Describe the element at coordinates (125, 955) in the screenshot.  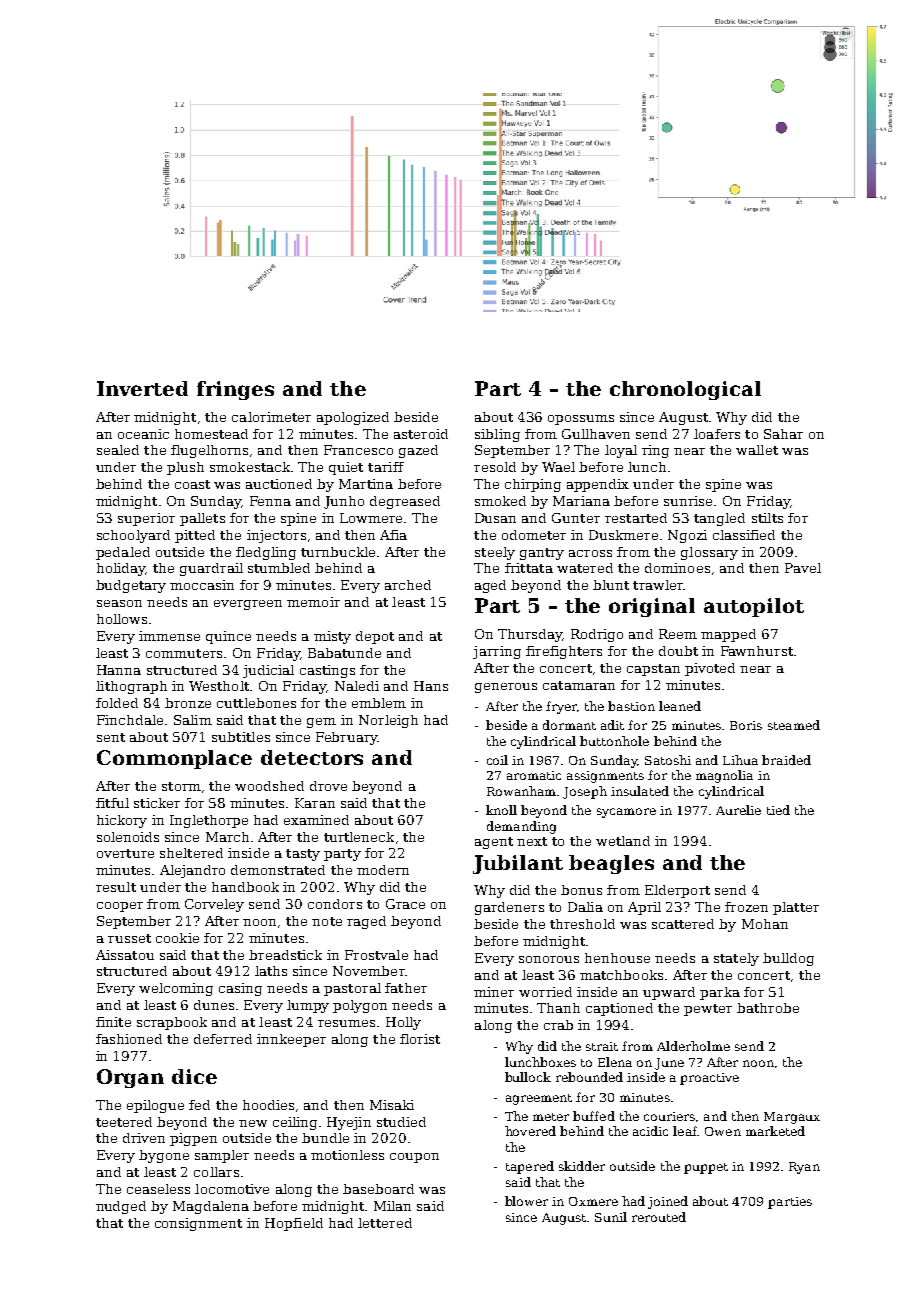
I see `Aissatou` at that location.
